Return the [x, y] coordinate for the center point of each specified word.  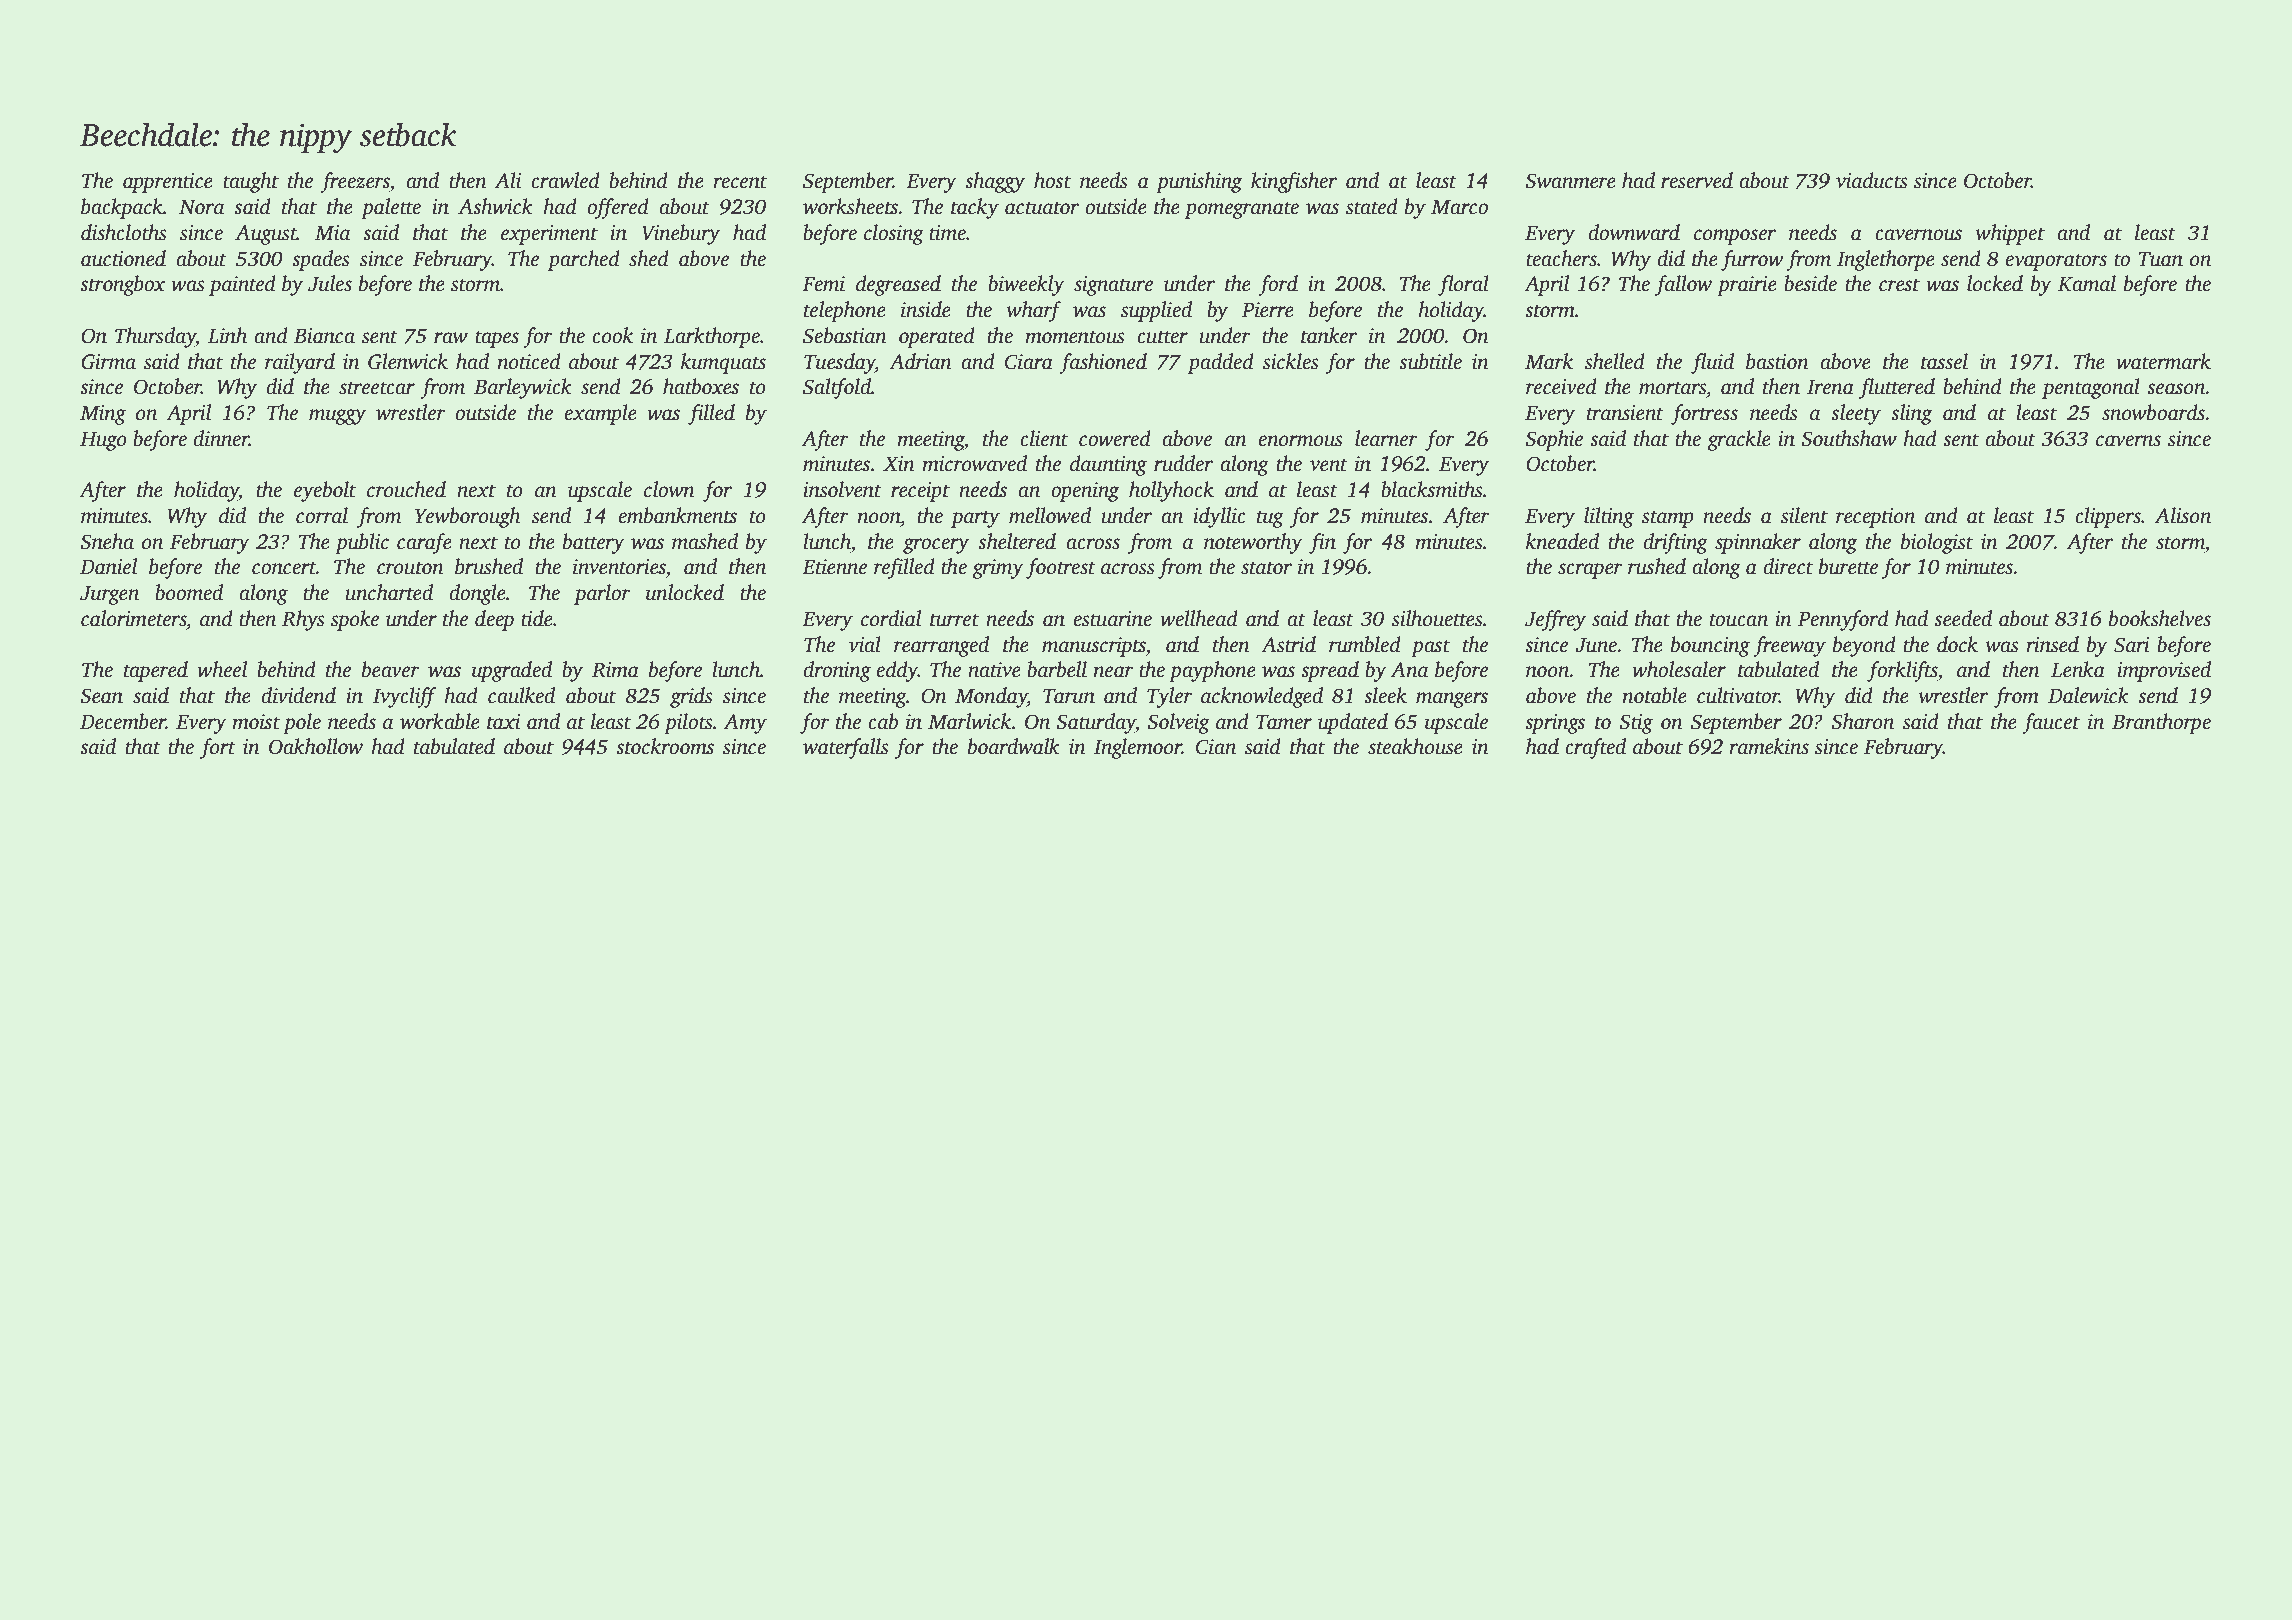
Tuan [2160, 259]
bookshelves [2160, 618]
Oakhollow [316, 746]
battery [594, 543]
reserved [1697, 180]
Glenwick [408, 361]
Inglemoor [1138, 748]
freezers [355, 182]
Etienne [834, 567]
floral [1463, 285]
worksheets [851, 206]
